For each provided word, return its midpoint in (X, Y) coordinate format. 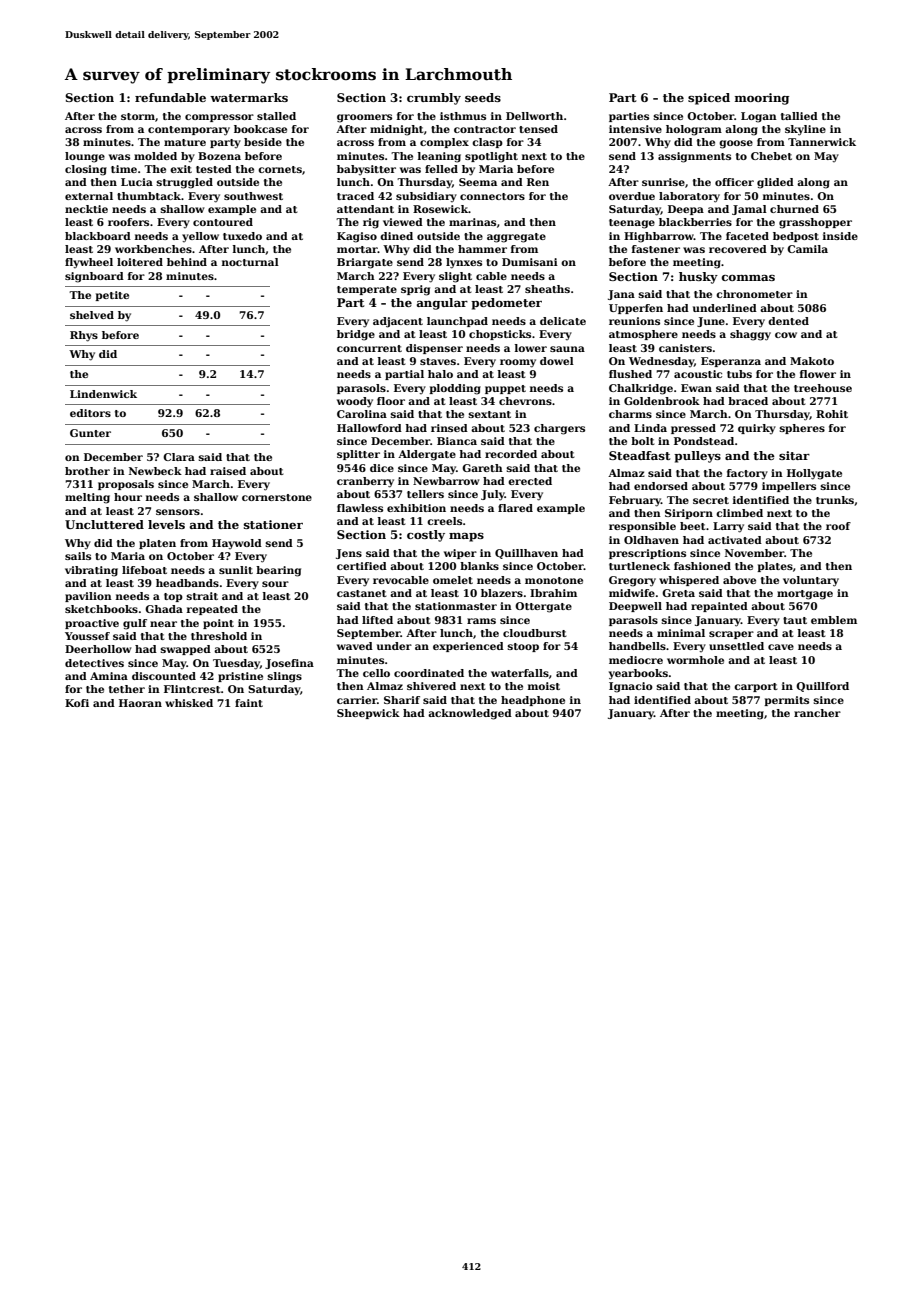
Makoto (812, 361)
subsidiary (426, 197)
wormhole (695, 660)
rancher (817, 713)
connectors (492, 196)
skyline (805, 130)
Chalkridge (641, 389)
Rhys (84, 336)
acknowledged (470, 714)
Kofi (77, 703)
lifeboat (144, 570)
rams (481, 621)
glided (775, 183)
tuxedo (242, 236)
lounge (85, 157)
